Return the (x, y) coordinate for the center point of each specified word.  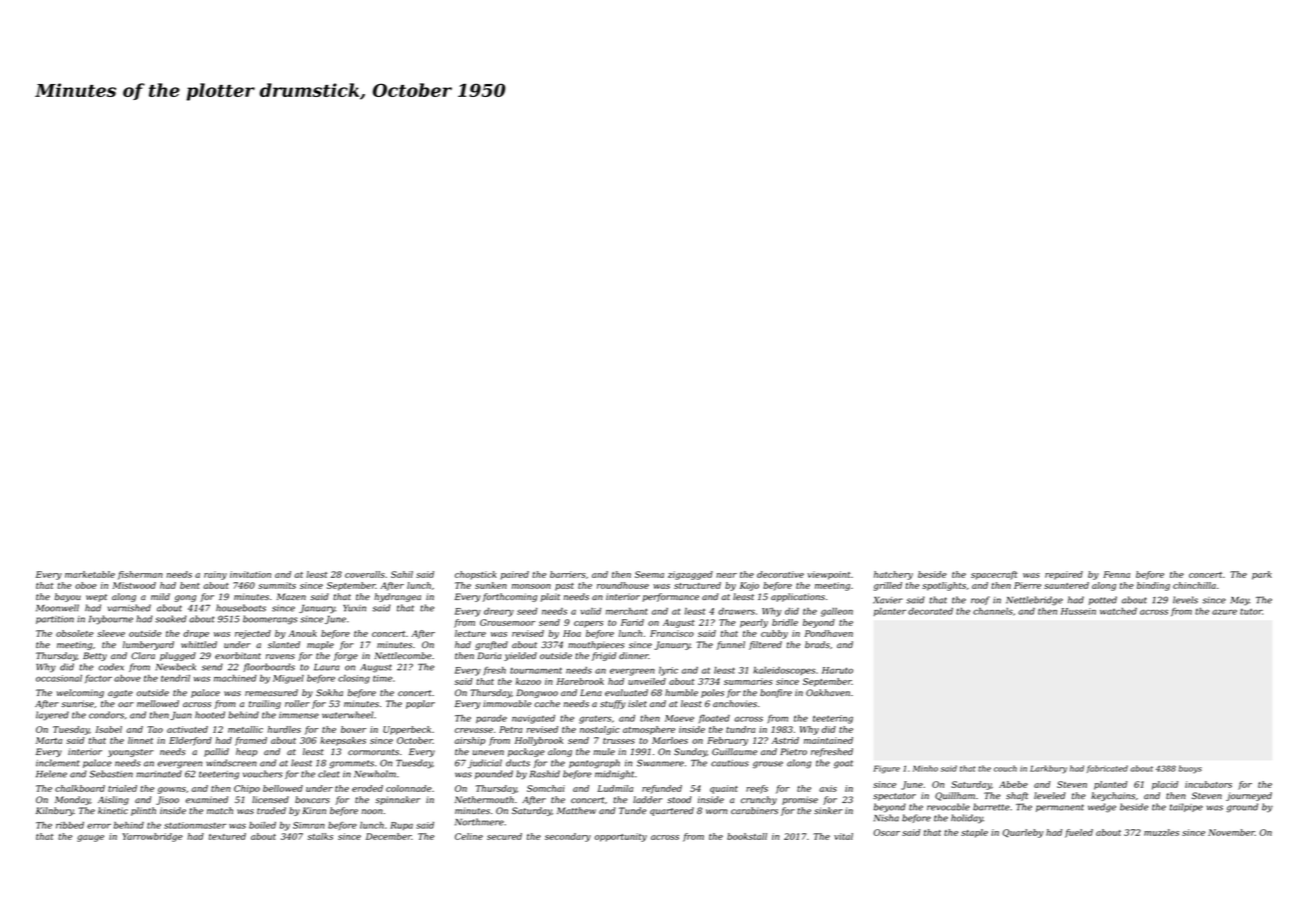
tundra (741, 729)
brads (817, 644)
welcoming (80, 693)
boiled (262, 825)
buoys (1190, 769)
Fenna (1116, 574)
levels (1185, 600)
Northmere (479, 822)
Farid (632, 622)
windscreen (231, 763)
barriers (568, 574)
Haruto (837, 670)
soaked (171, 619)
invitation (250, 574)
